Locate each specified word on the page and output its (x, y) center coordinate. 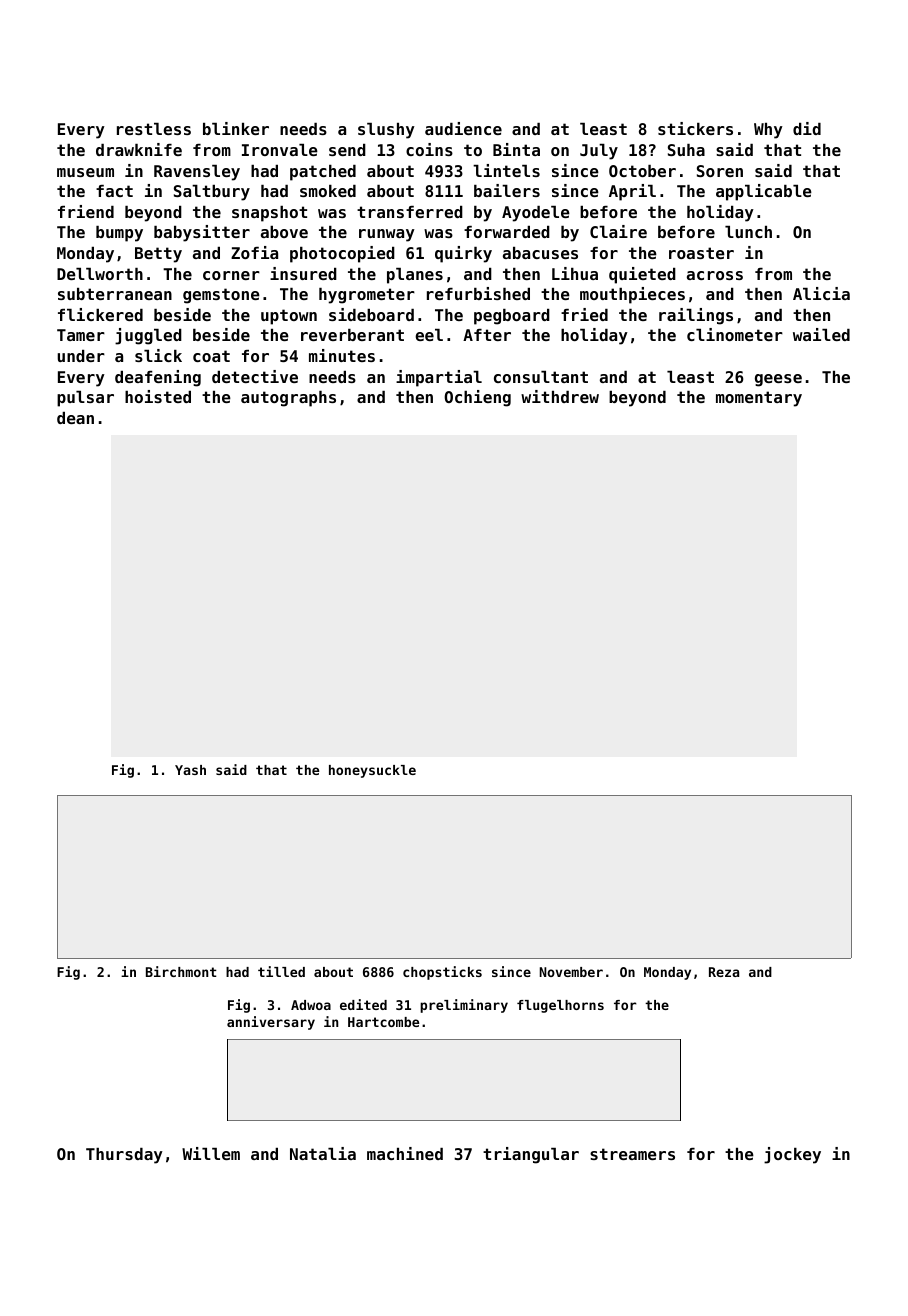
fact (114, 191)
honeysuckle (372, 771)
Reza (724, 972)
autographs (288, 399)
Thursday (124, 1156)
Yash (190, 770)
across (715, 275)
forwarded (507, 232)
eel (429, 335)
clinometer (735, 334)
